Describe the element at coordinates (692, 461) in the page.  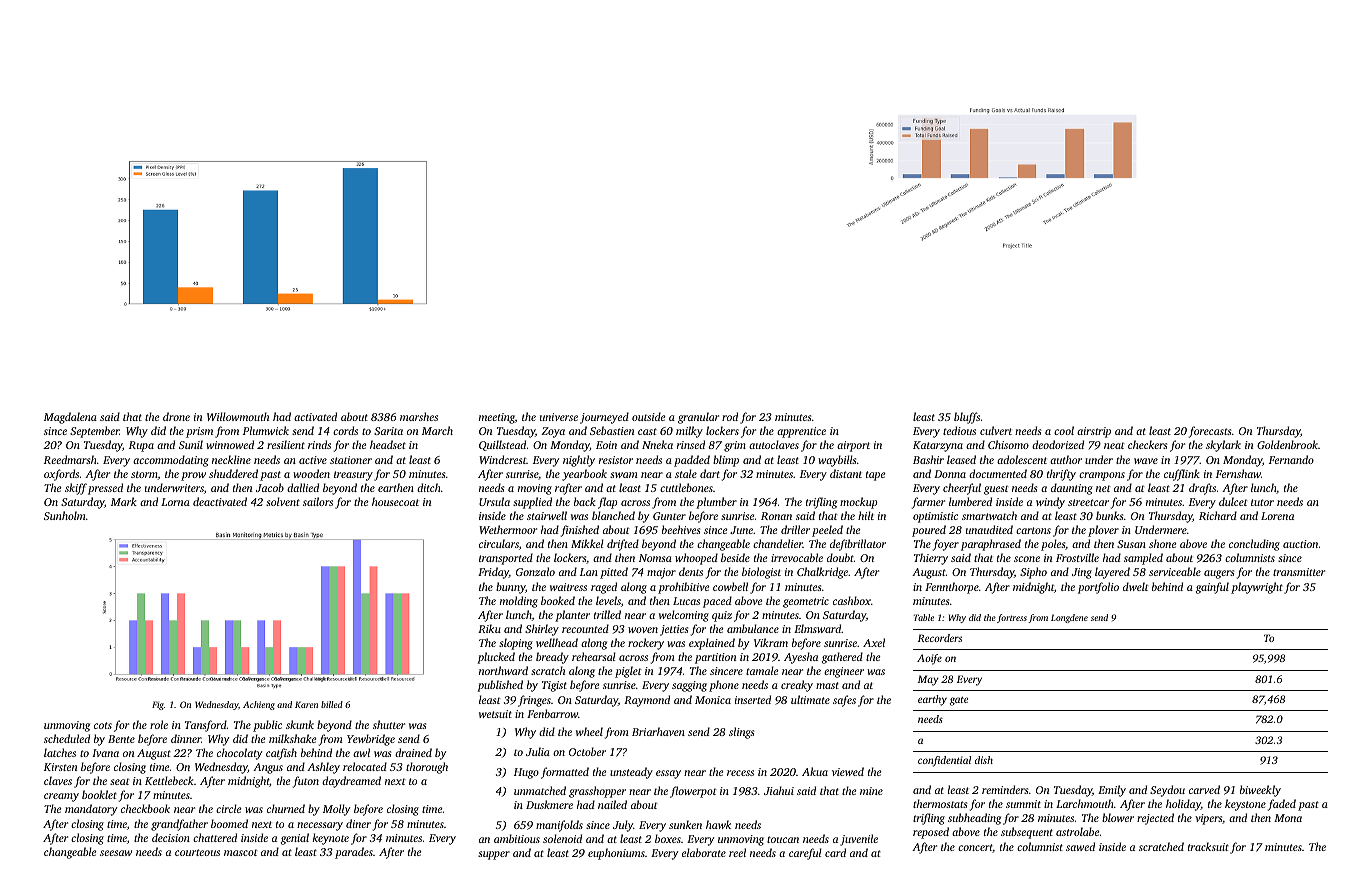
I see `padded` at that location.
